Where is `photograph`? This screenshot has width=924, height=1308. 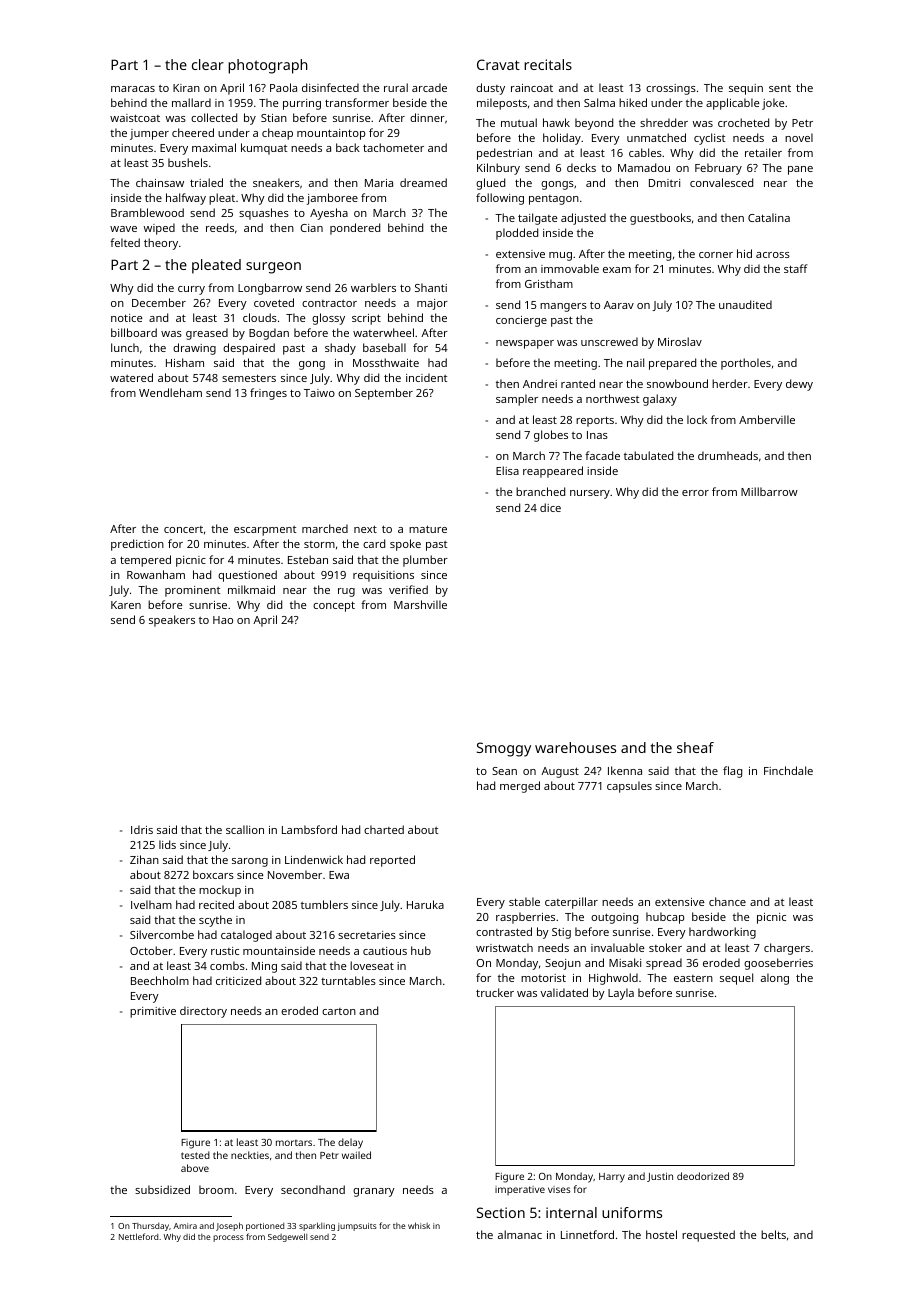 photograph is located at coordinates (267, 66).
